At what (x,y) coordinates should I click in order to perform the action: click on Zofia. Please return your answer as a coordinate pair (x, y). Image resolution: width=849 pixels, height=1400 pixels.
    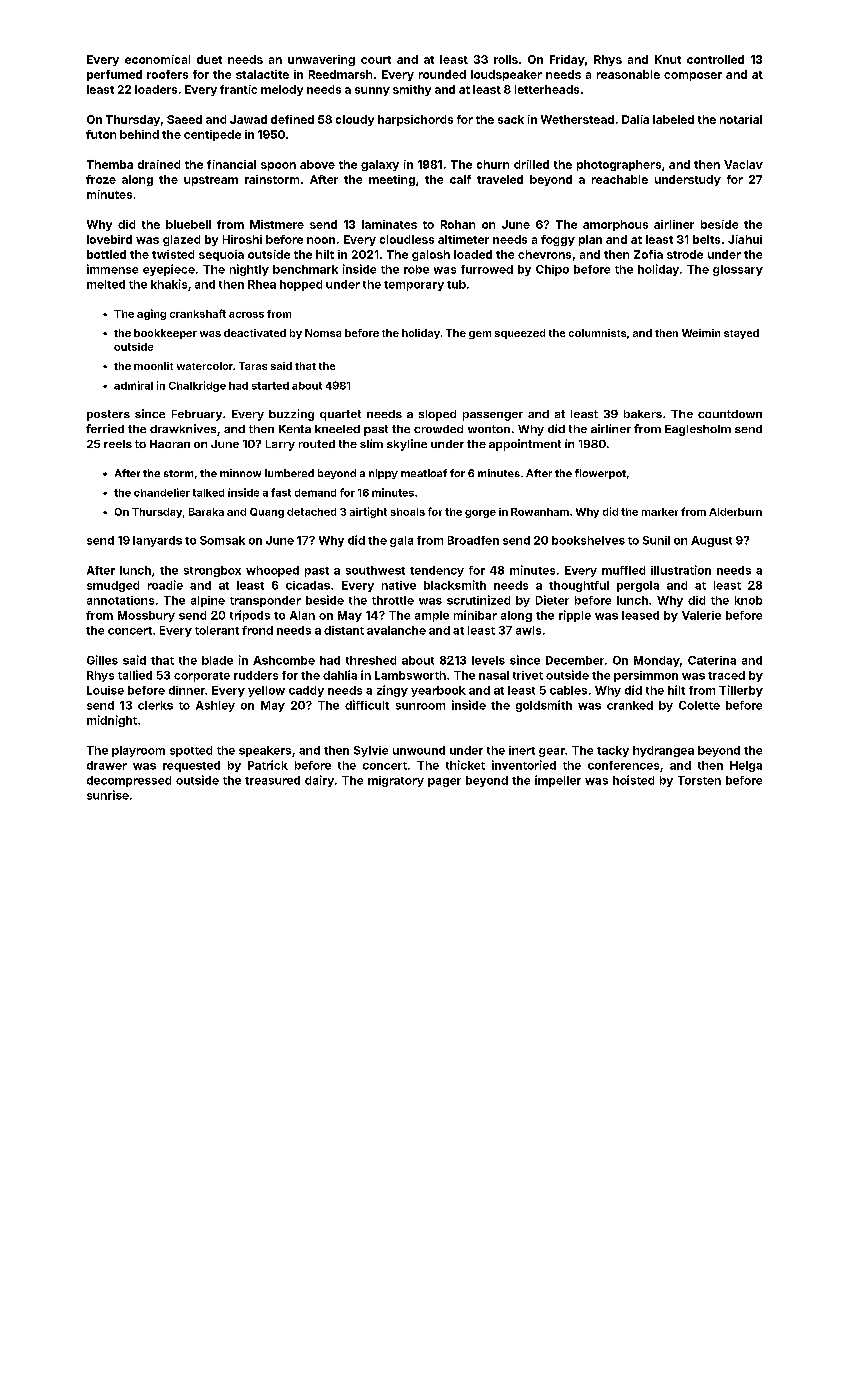
    Looking at the image, I should click on (648, 254).
